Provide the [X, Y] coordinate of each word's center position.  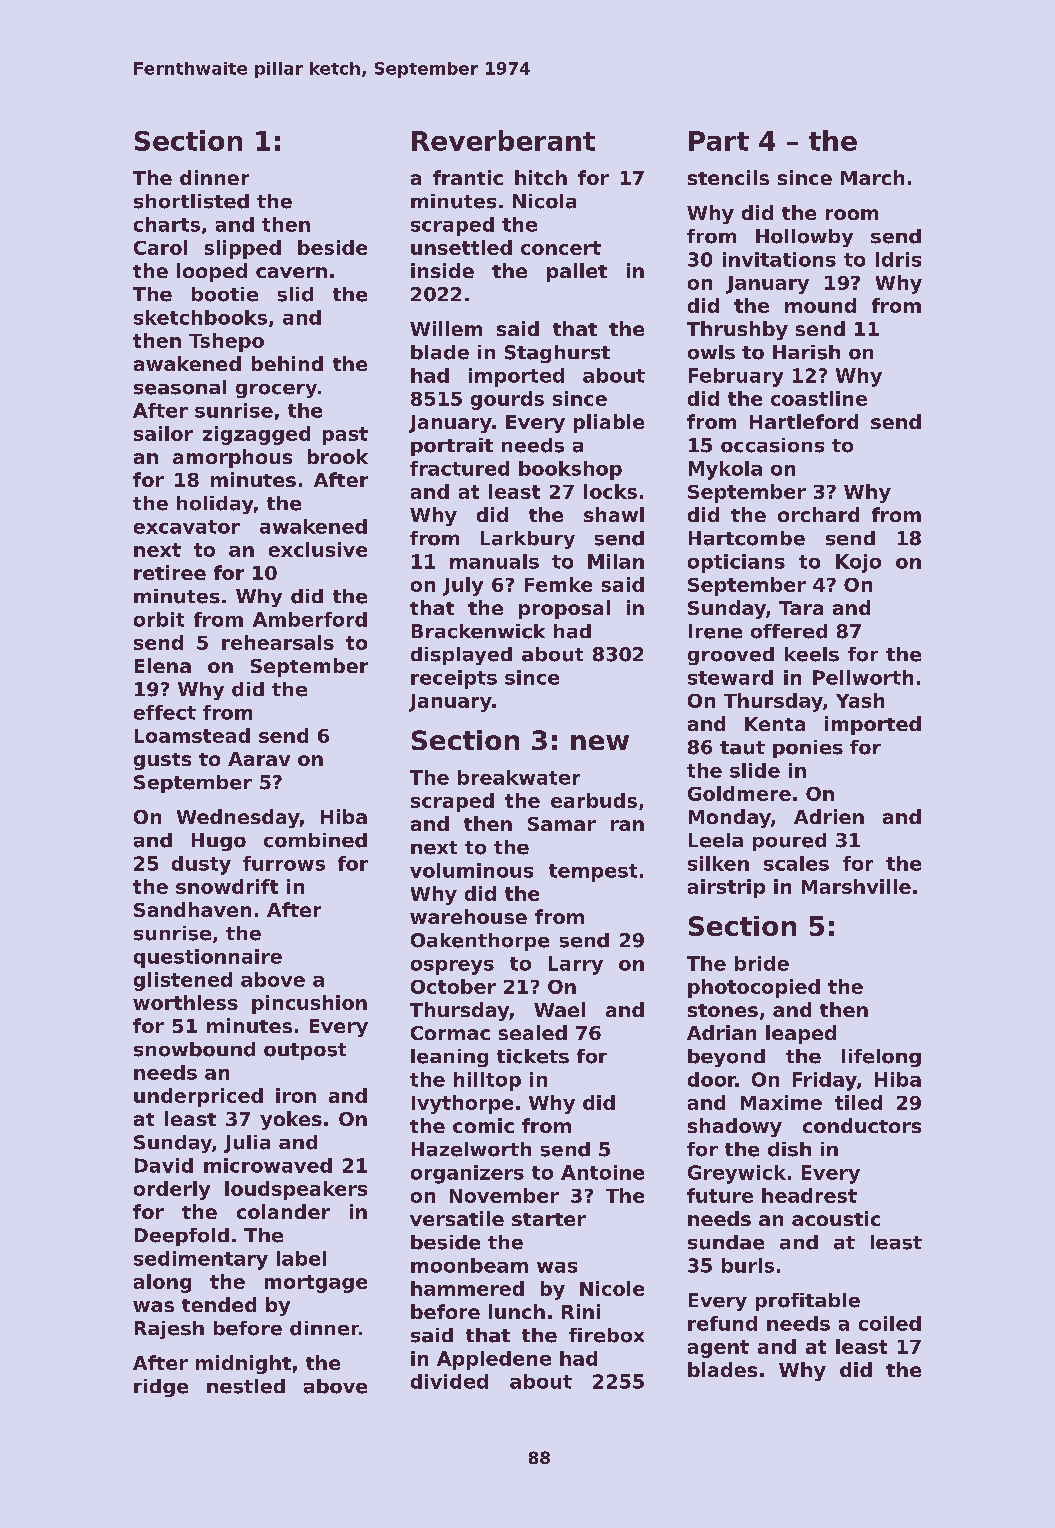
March [872, 177]
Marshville [856, 886]
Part [719, 141]
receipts [454, 679]
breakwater [519, 777]
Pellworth [863, 677]
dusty [201, 865]
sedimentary [201, 1260]
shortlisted [191, 201]
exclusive [318, 549]
